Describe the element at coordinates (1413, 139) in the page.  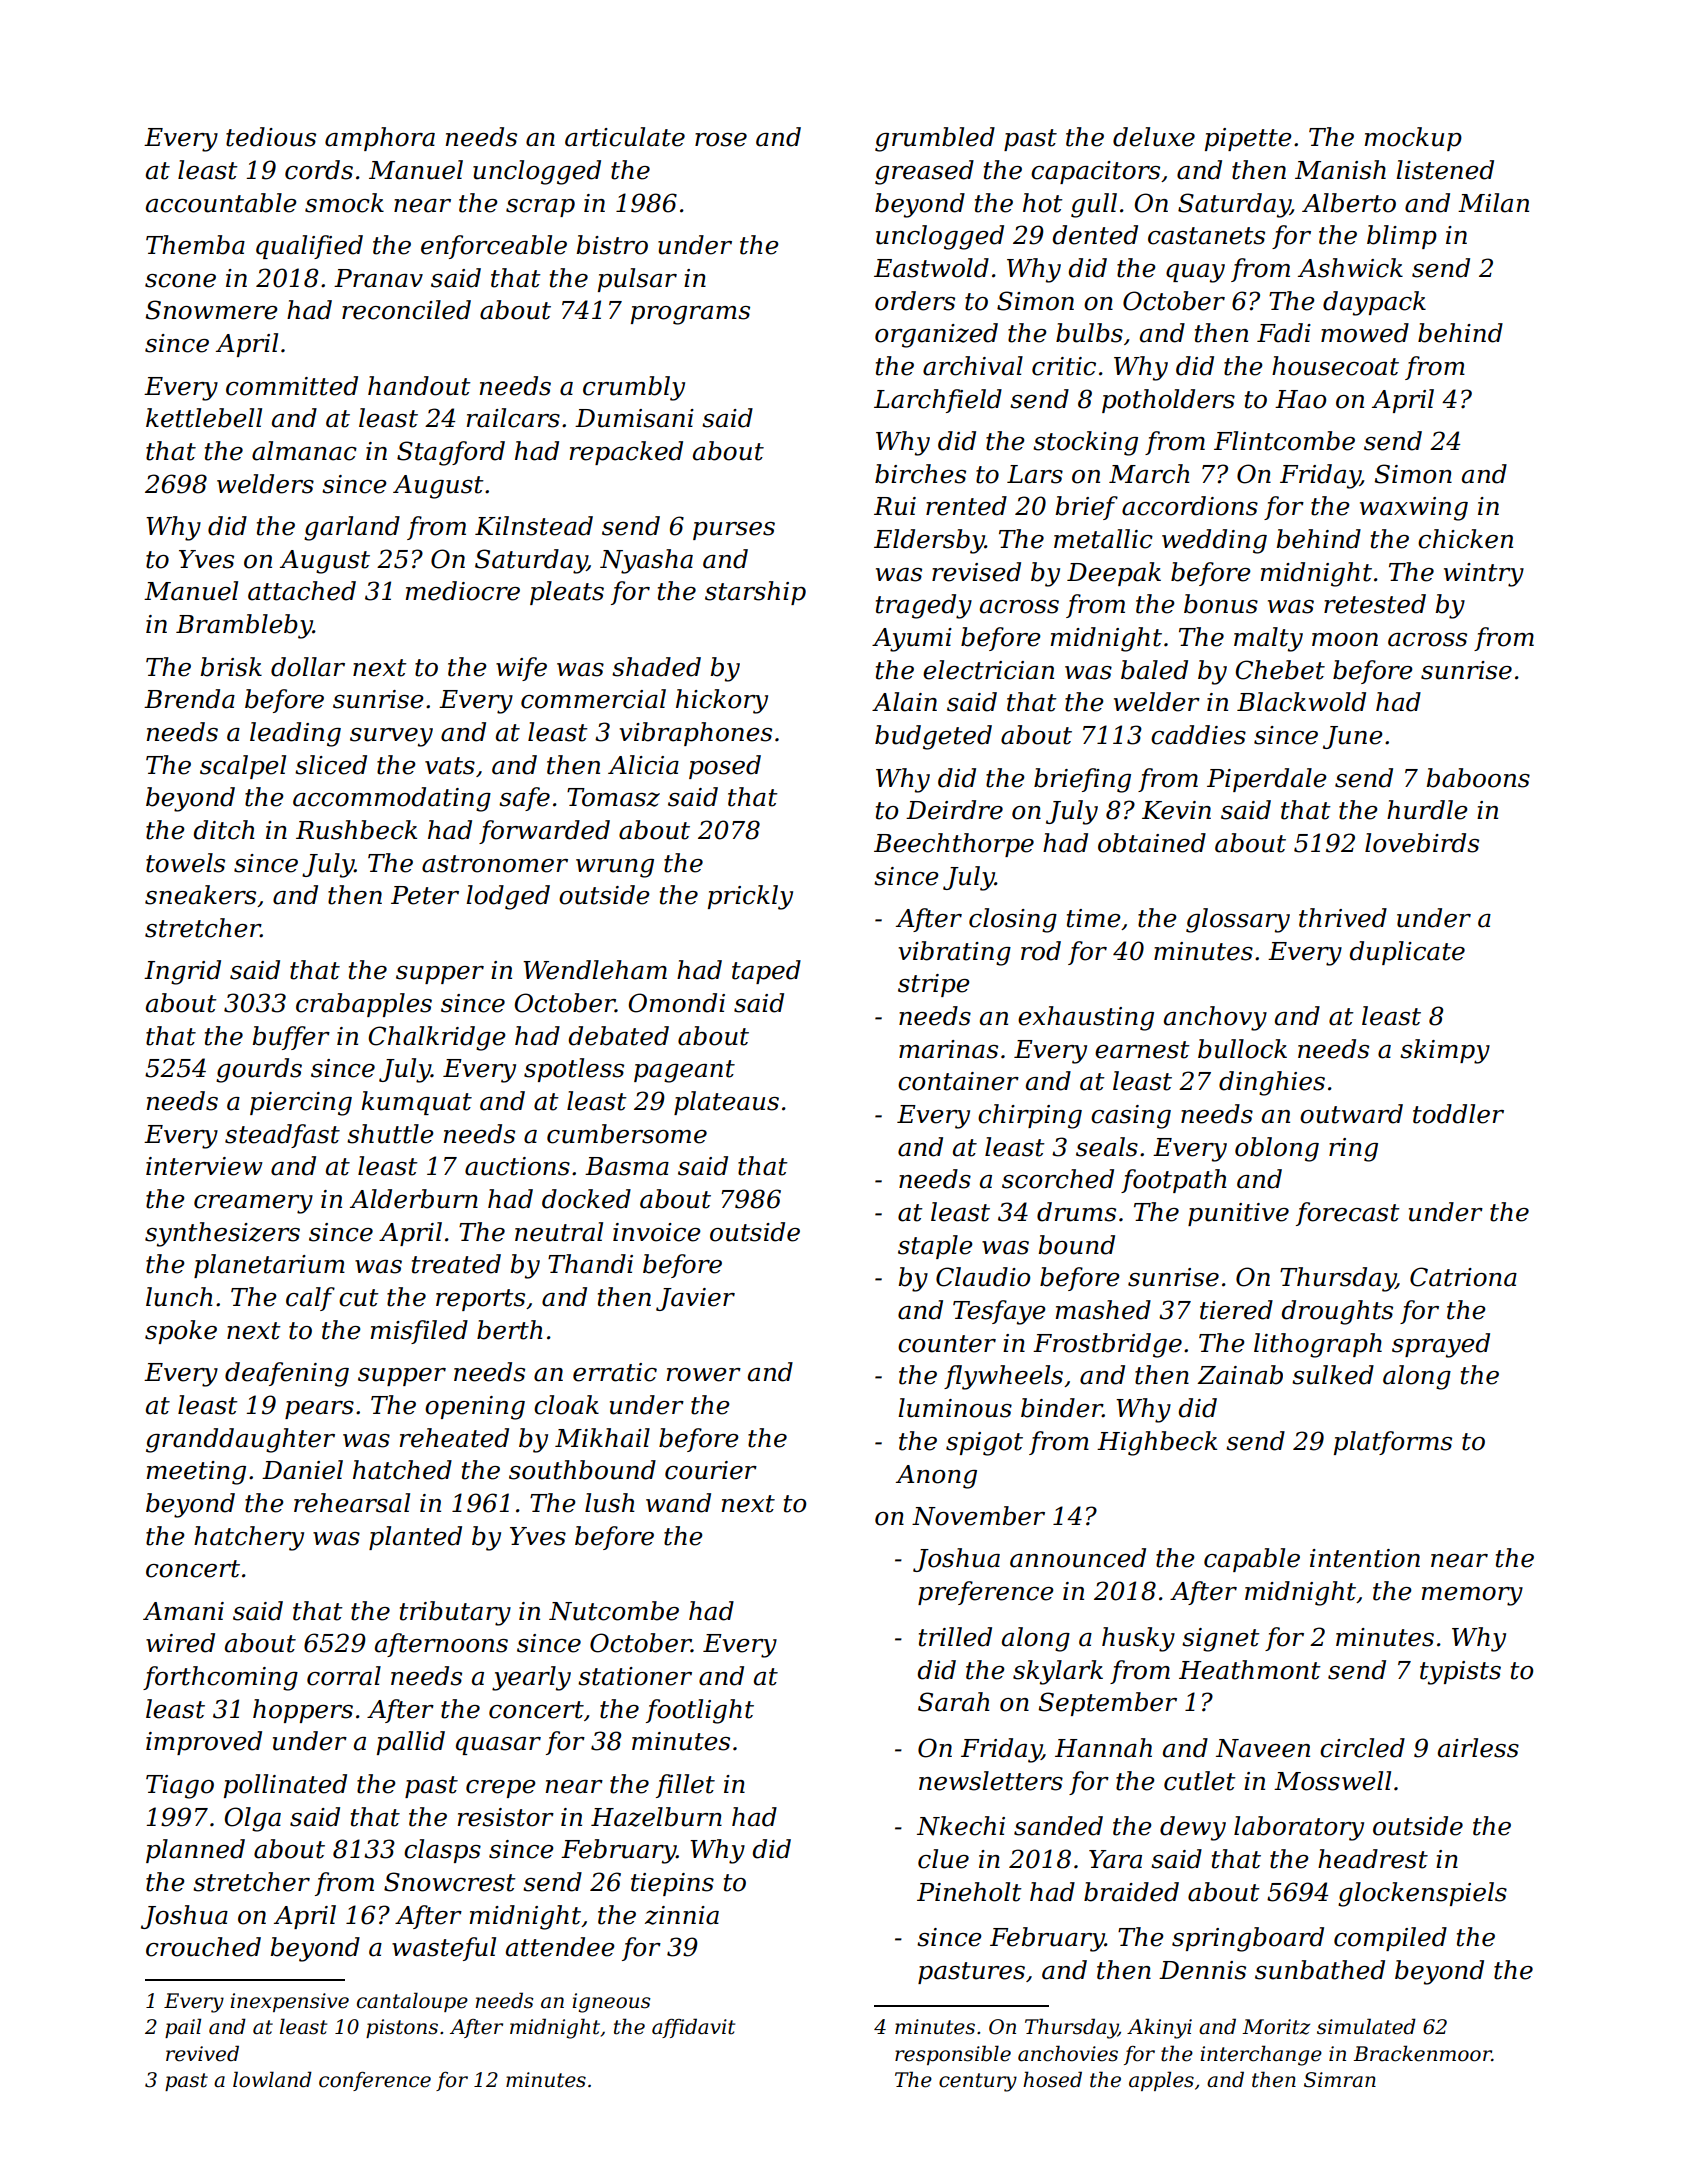
I see `mockup` at that location.
